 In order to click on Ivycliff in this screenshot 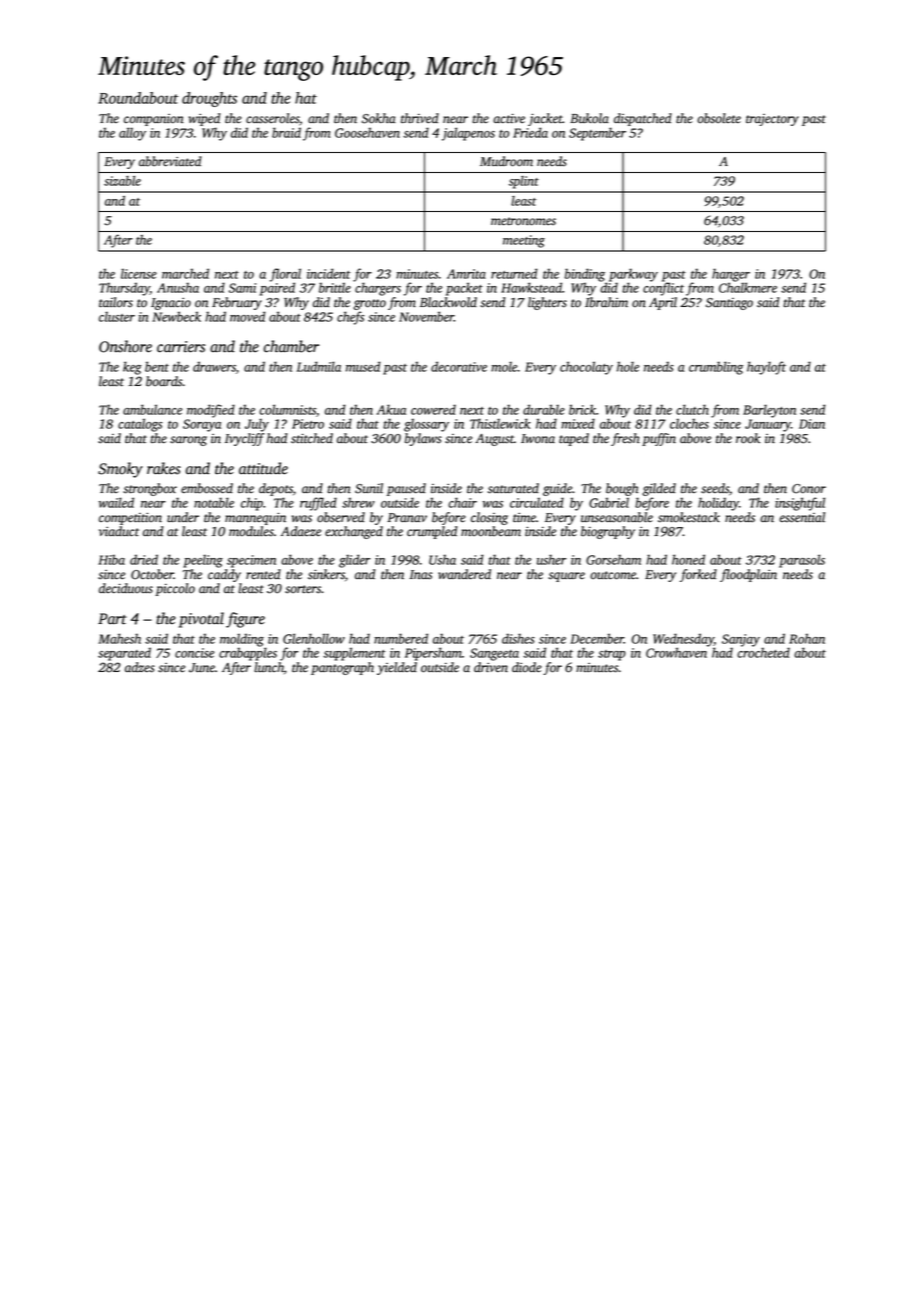, I will do `click(244, 439)`.
